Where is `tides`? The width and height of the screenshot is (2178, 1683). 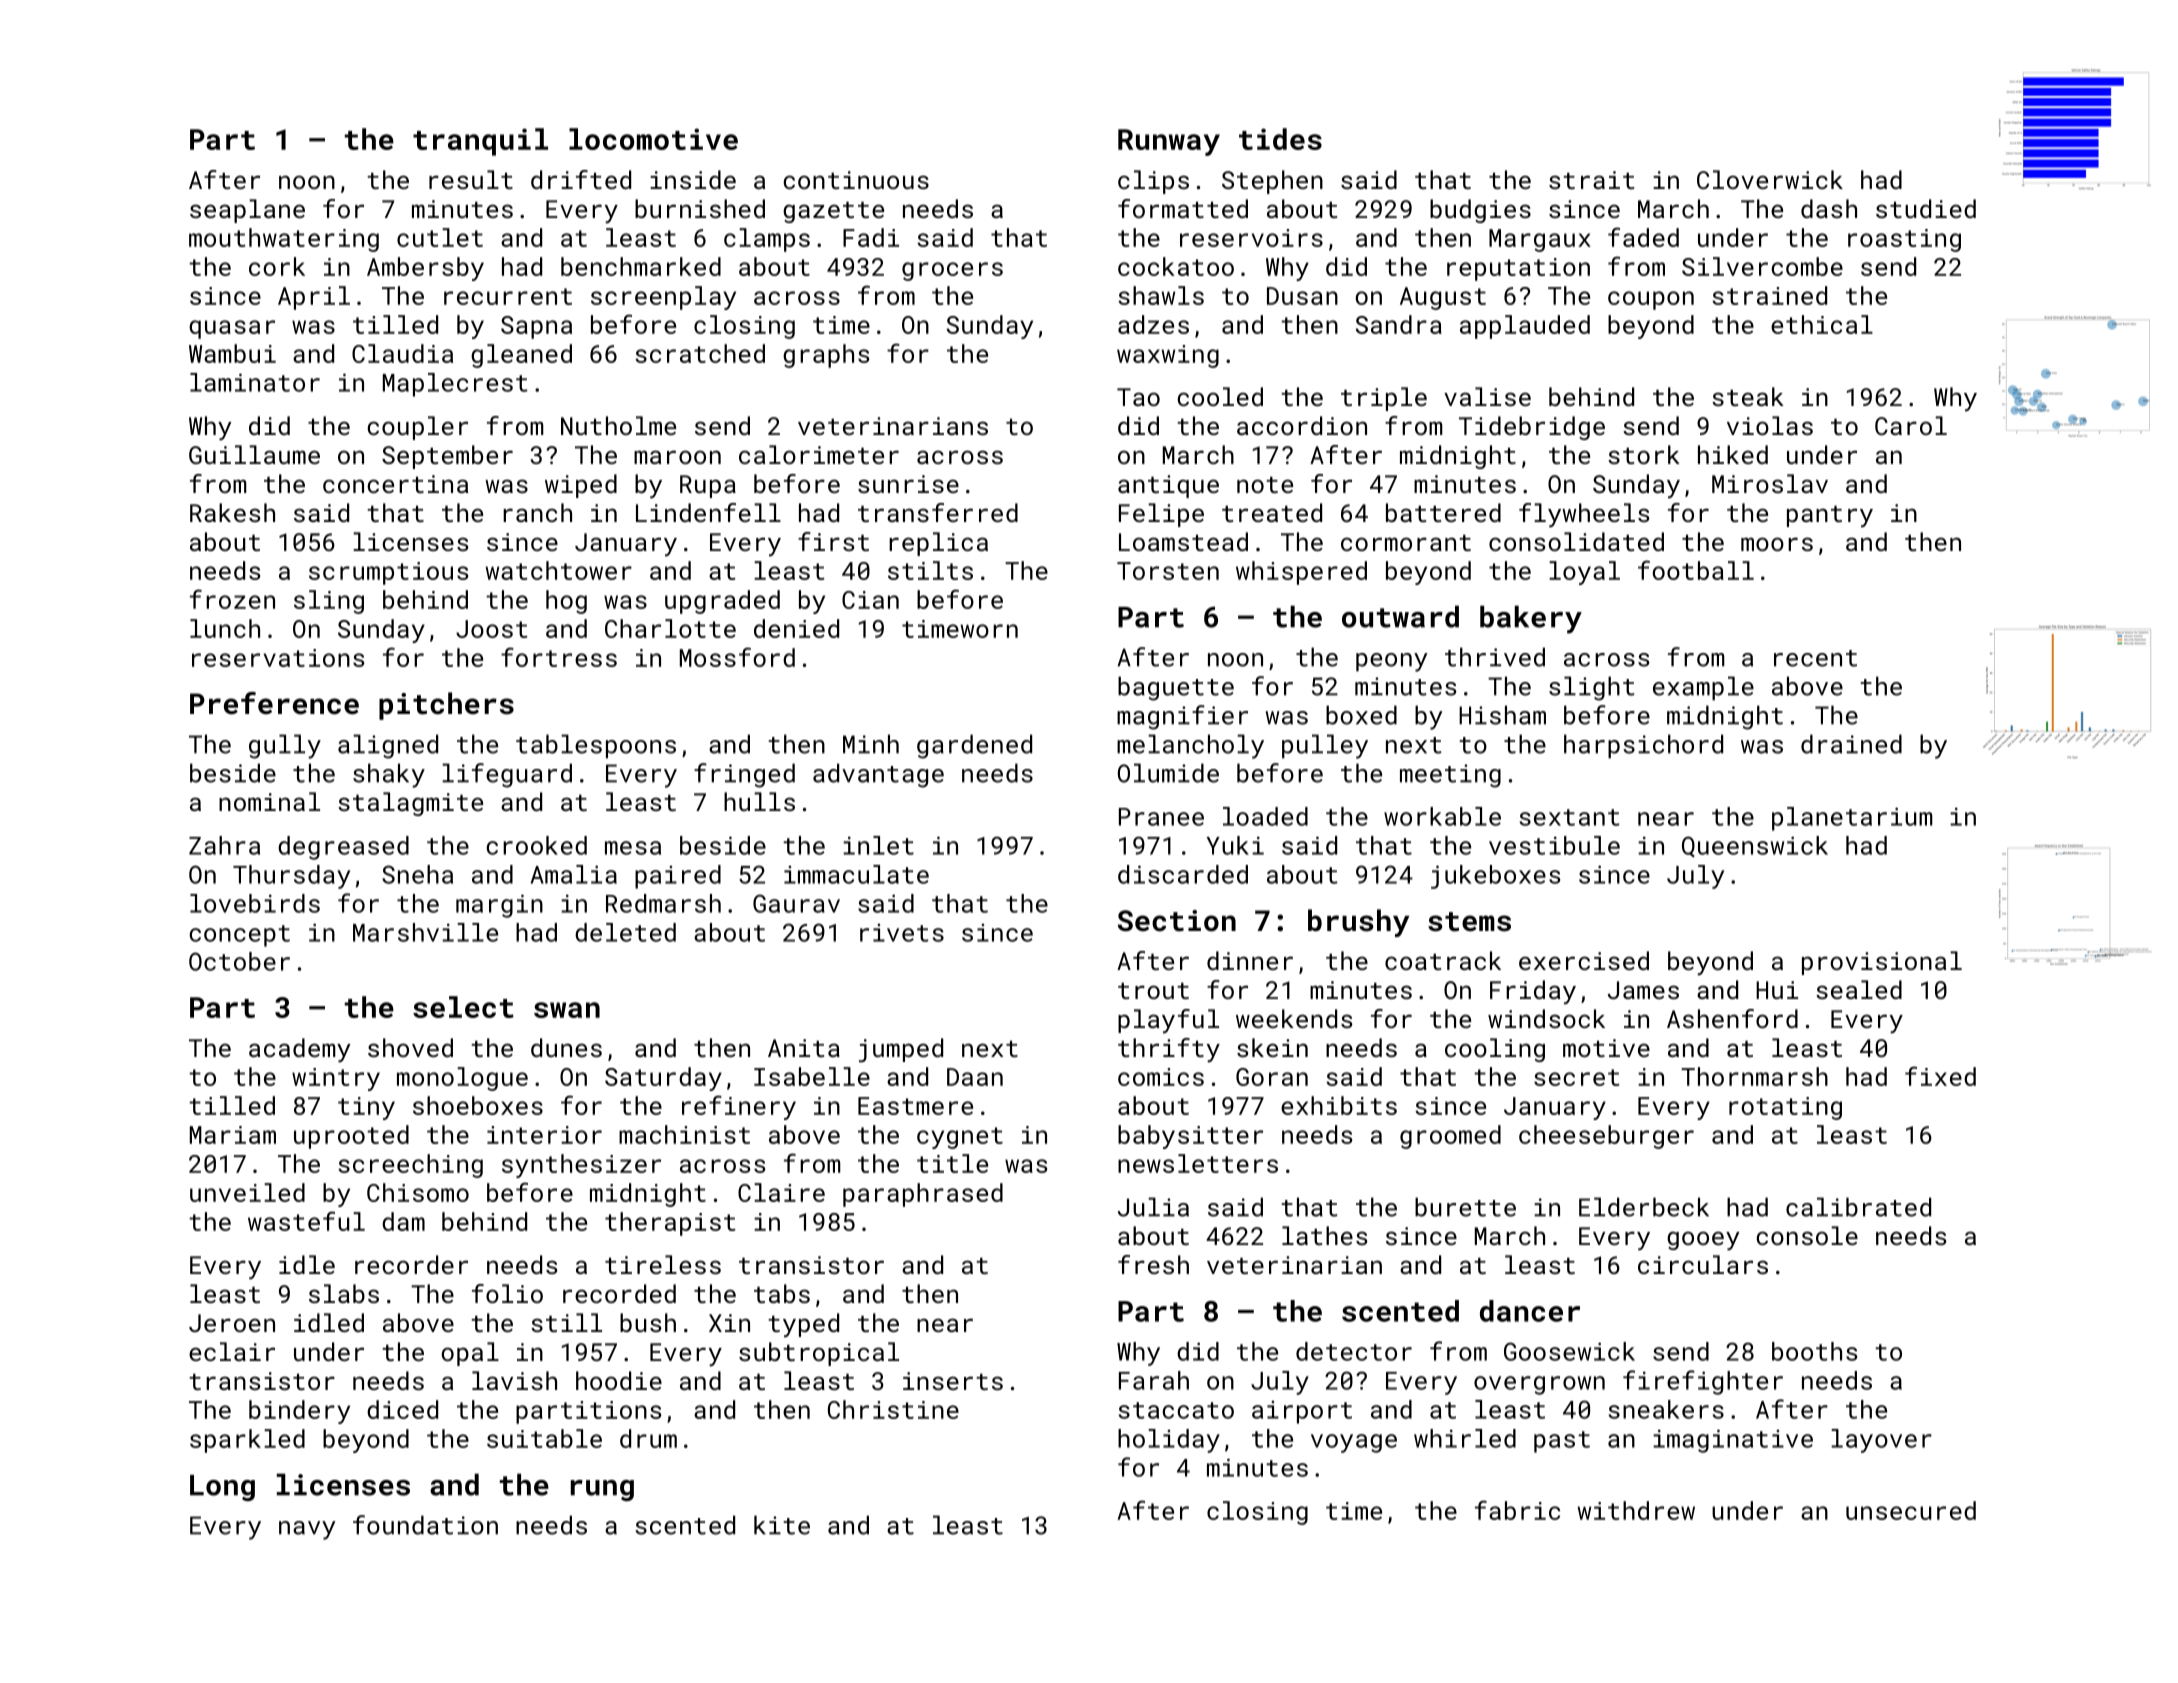 tides is located at coordinates (1280, 139).
